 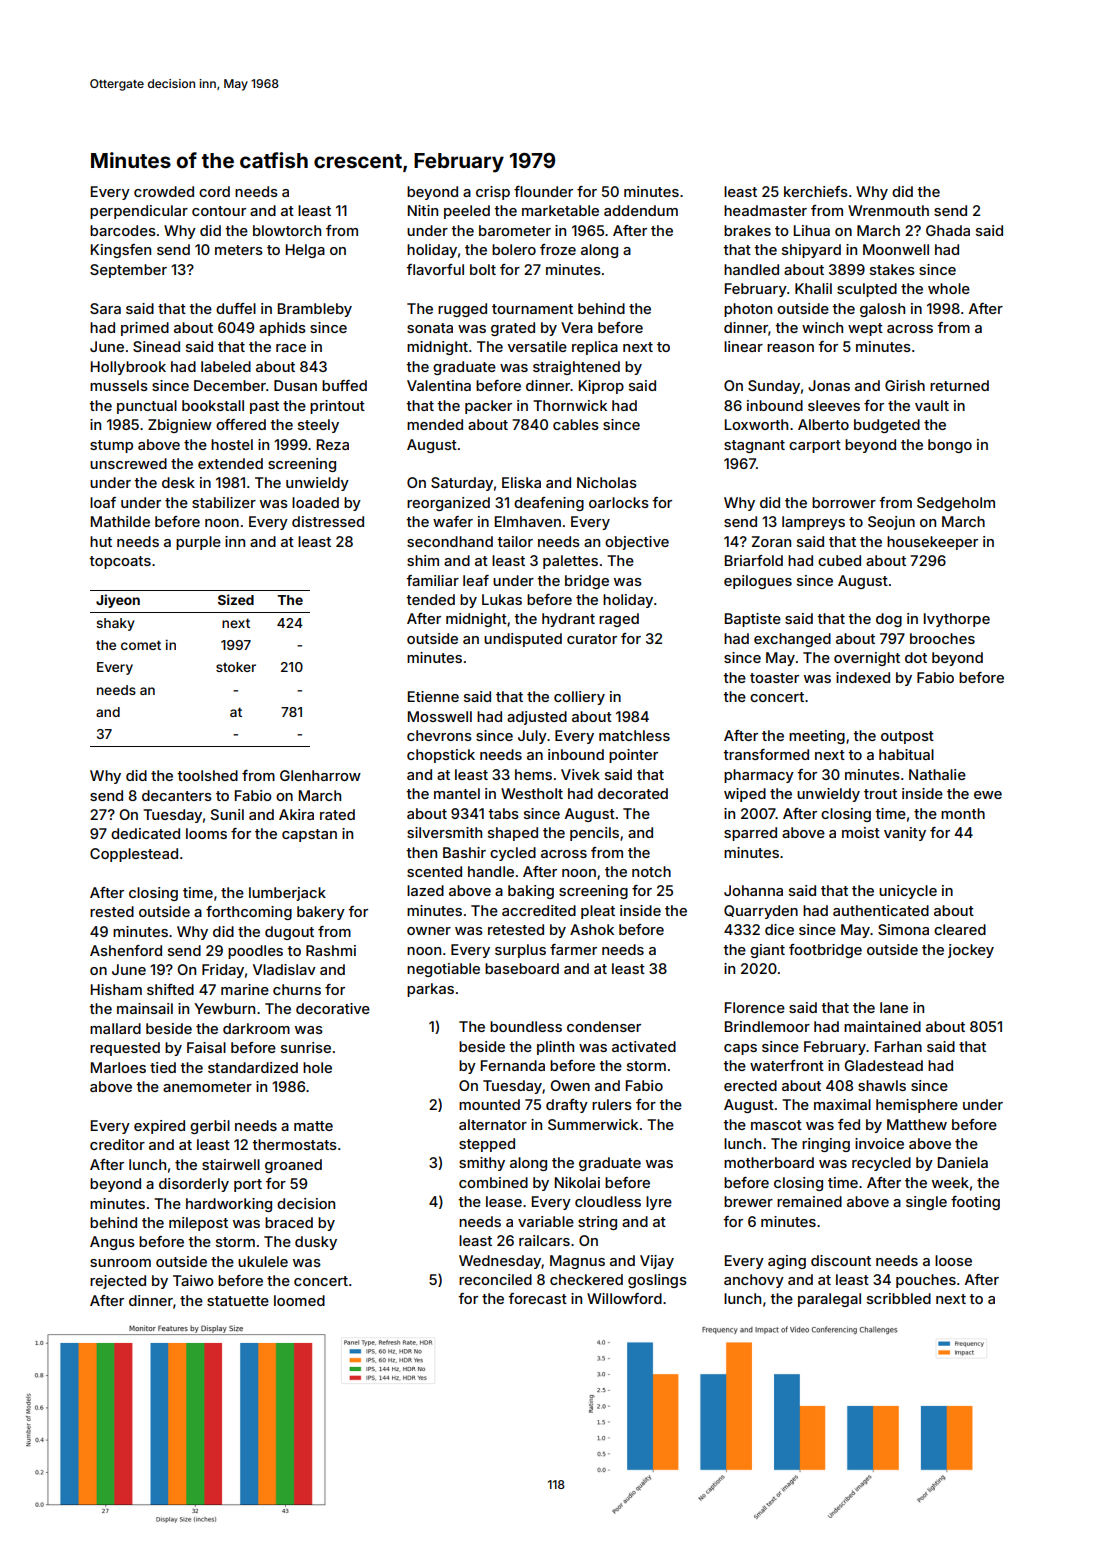 I want to click on objective, so click(x=637, y=543).
